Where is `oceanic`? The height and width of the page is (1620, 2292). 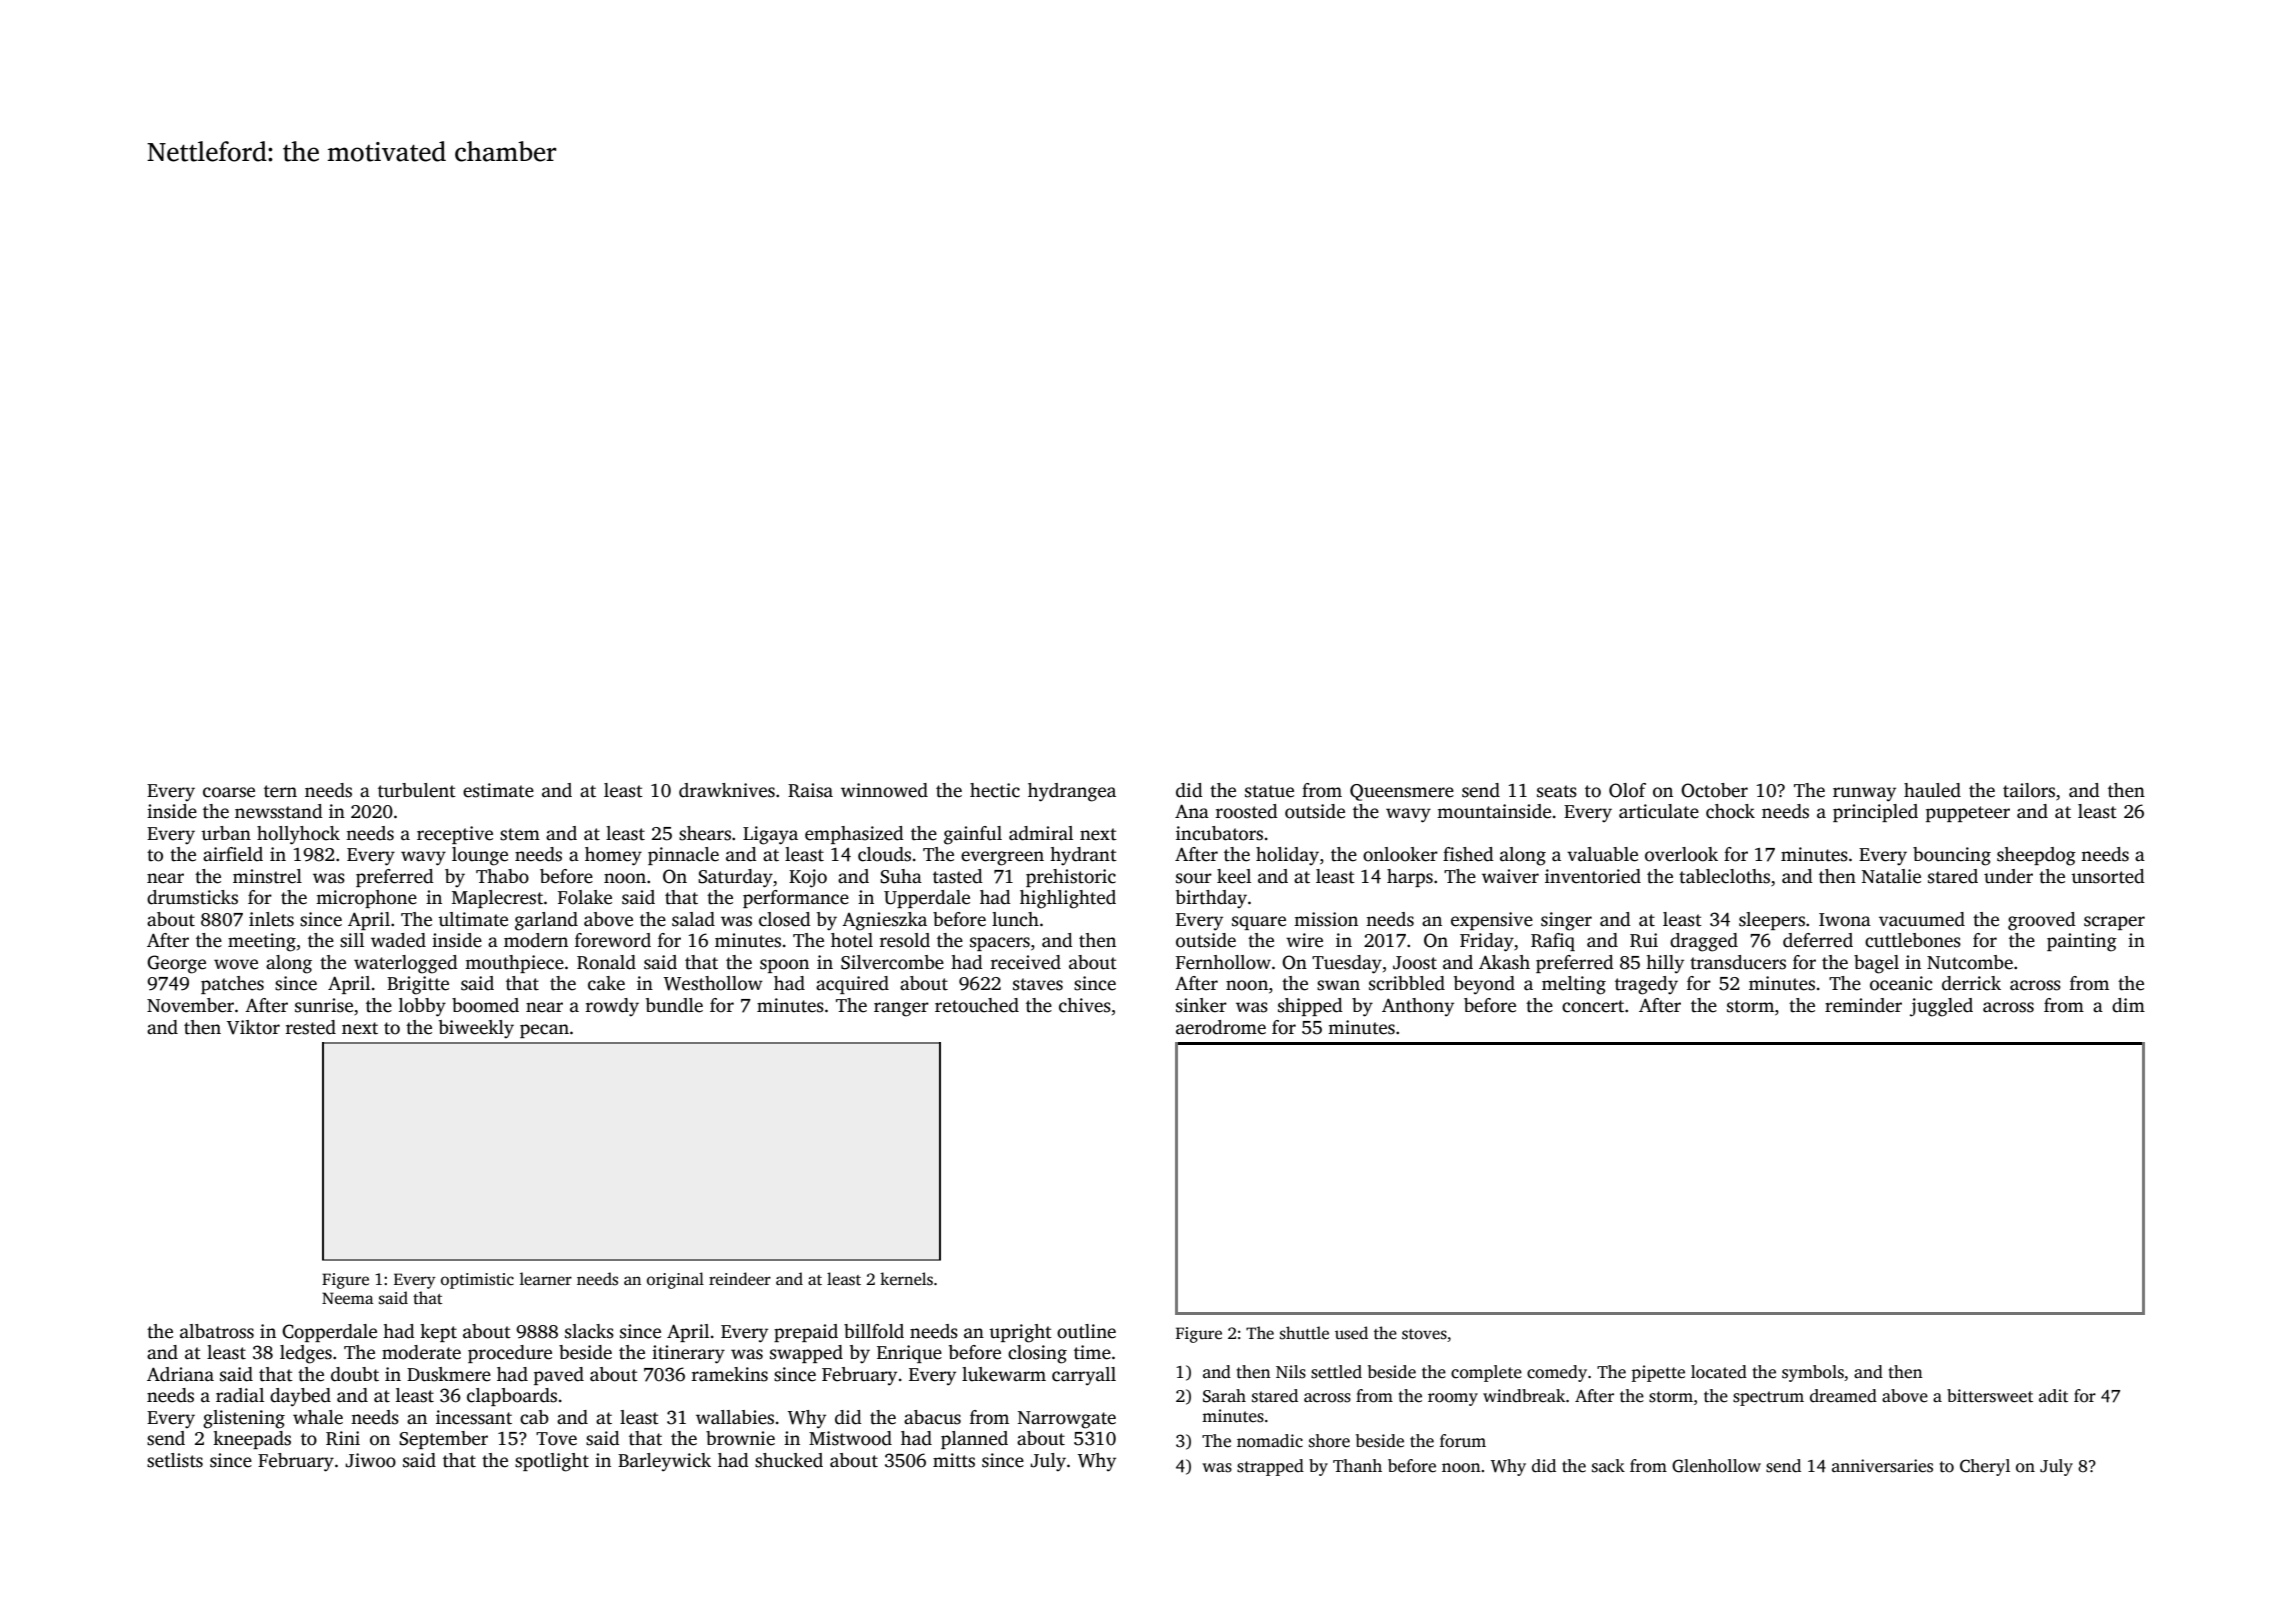 oceanic is located at coordinates (1901, 983).
